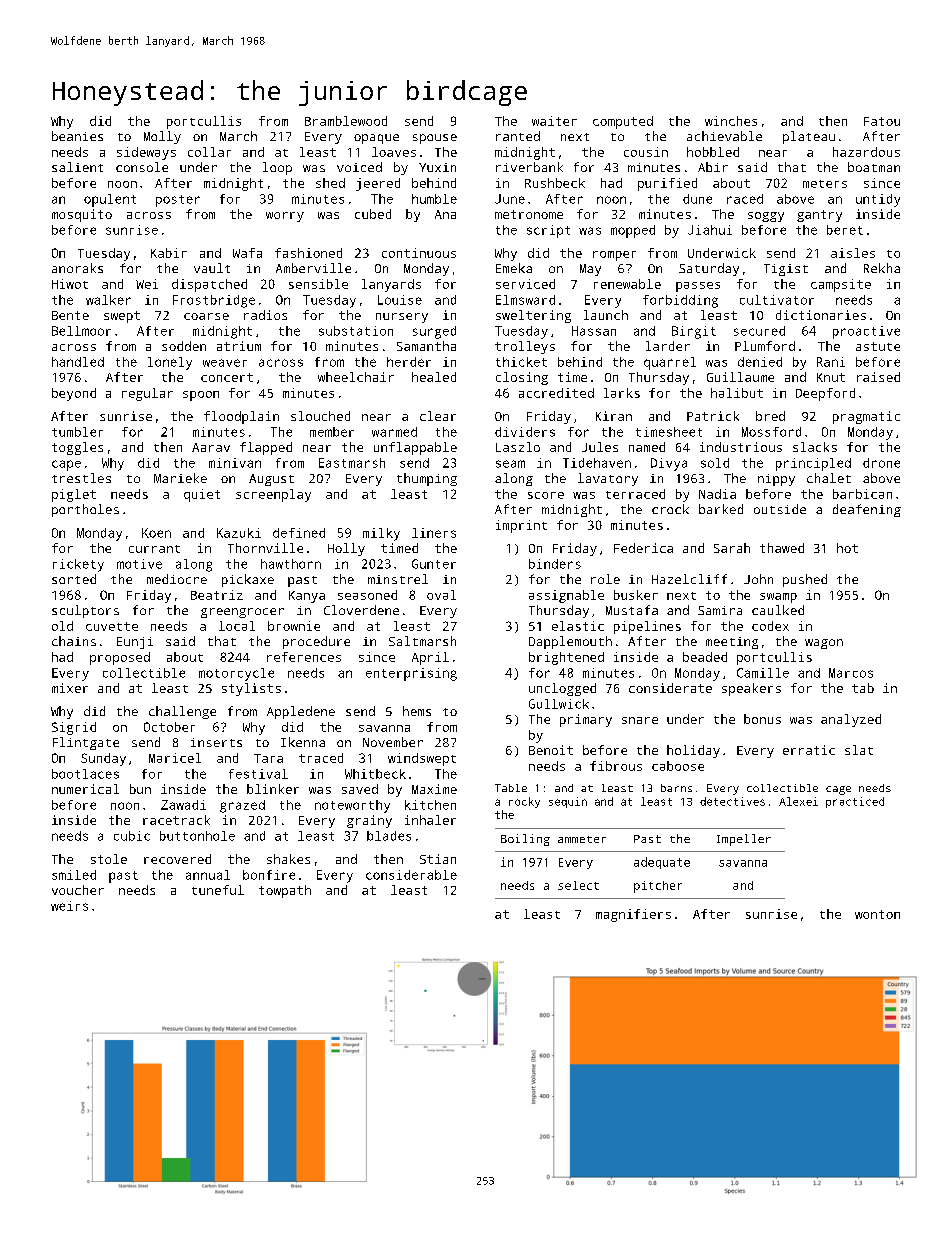 The width and height of the screenshot is (952, 1233). What do you see at coordinates (525, 432) in the screenshot?
I see `dividers` at bounding box center [525, 432].
